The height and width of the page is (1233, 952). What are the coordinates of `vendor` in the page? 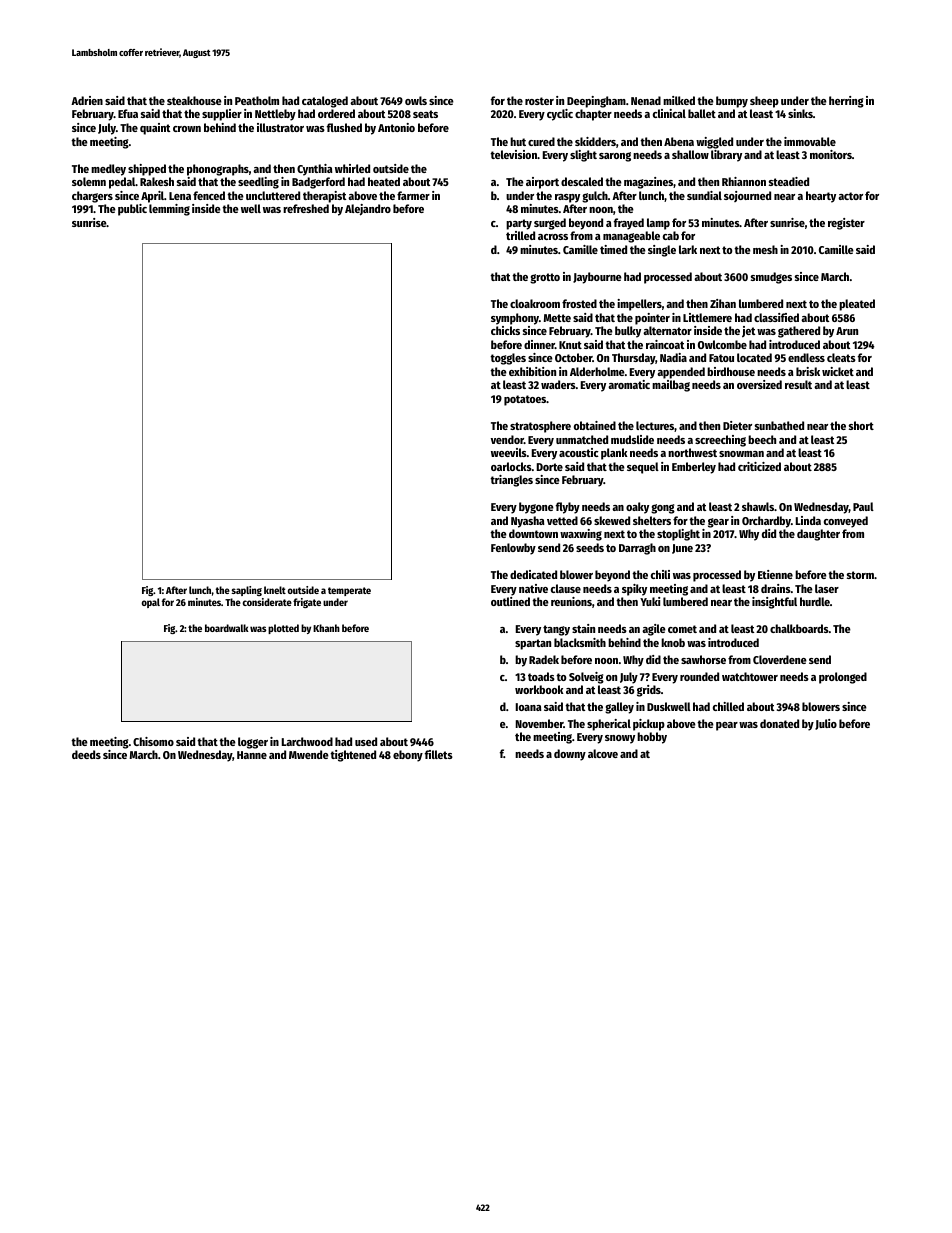 It's located at (507, 439).
